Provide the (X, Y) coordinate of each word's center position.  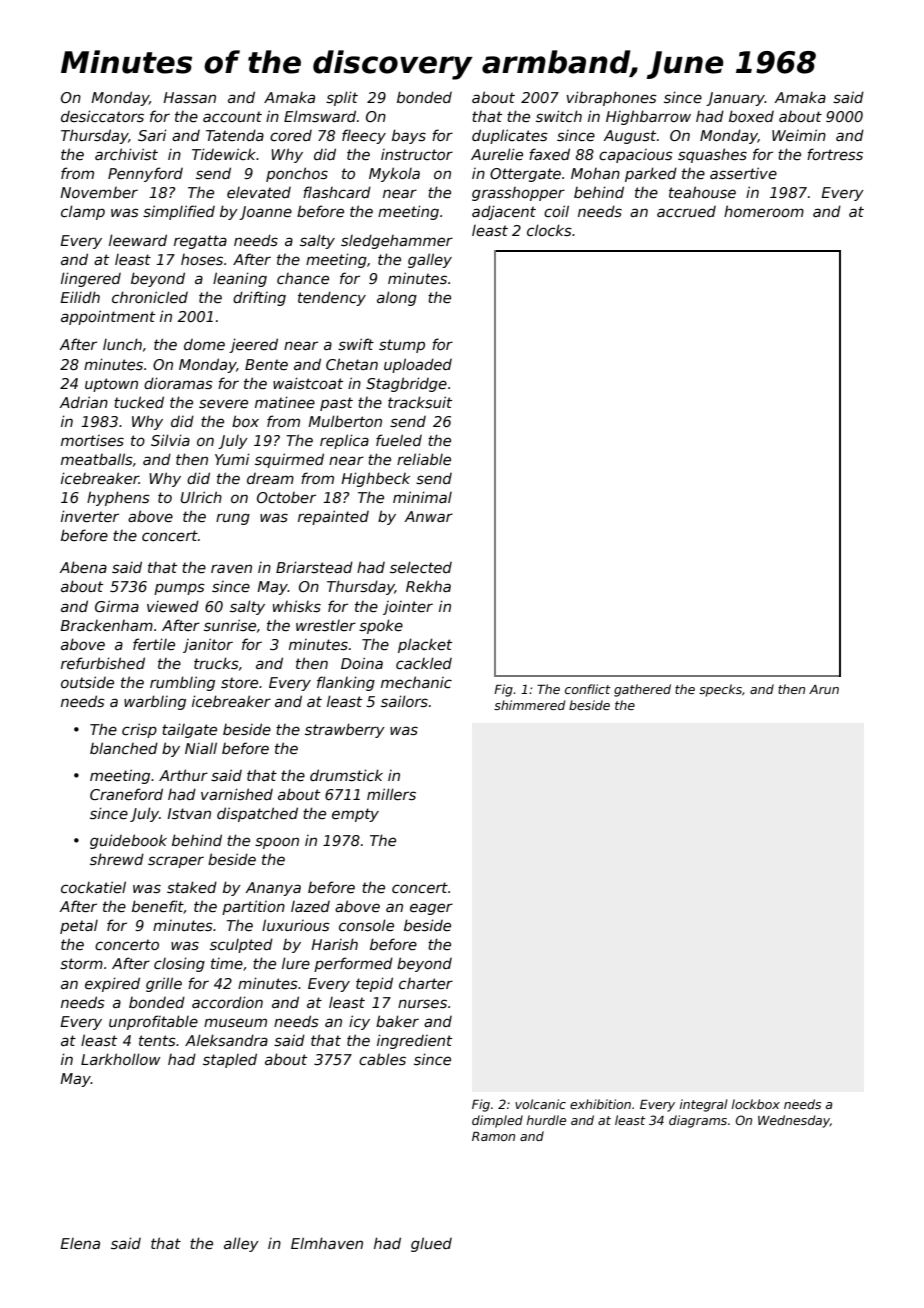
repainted (333, 517)
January (735, 99)
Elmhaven (327, 1243)
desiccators (102, 116)
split (342, 98)
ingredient (414, 1041)
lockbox (756, 1104)
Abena (83, 567)
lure (296, 963)
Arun (824, 689)
